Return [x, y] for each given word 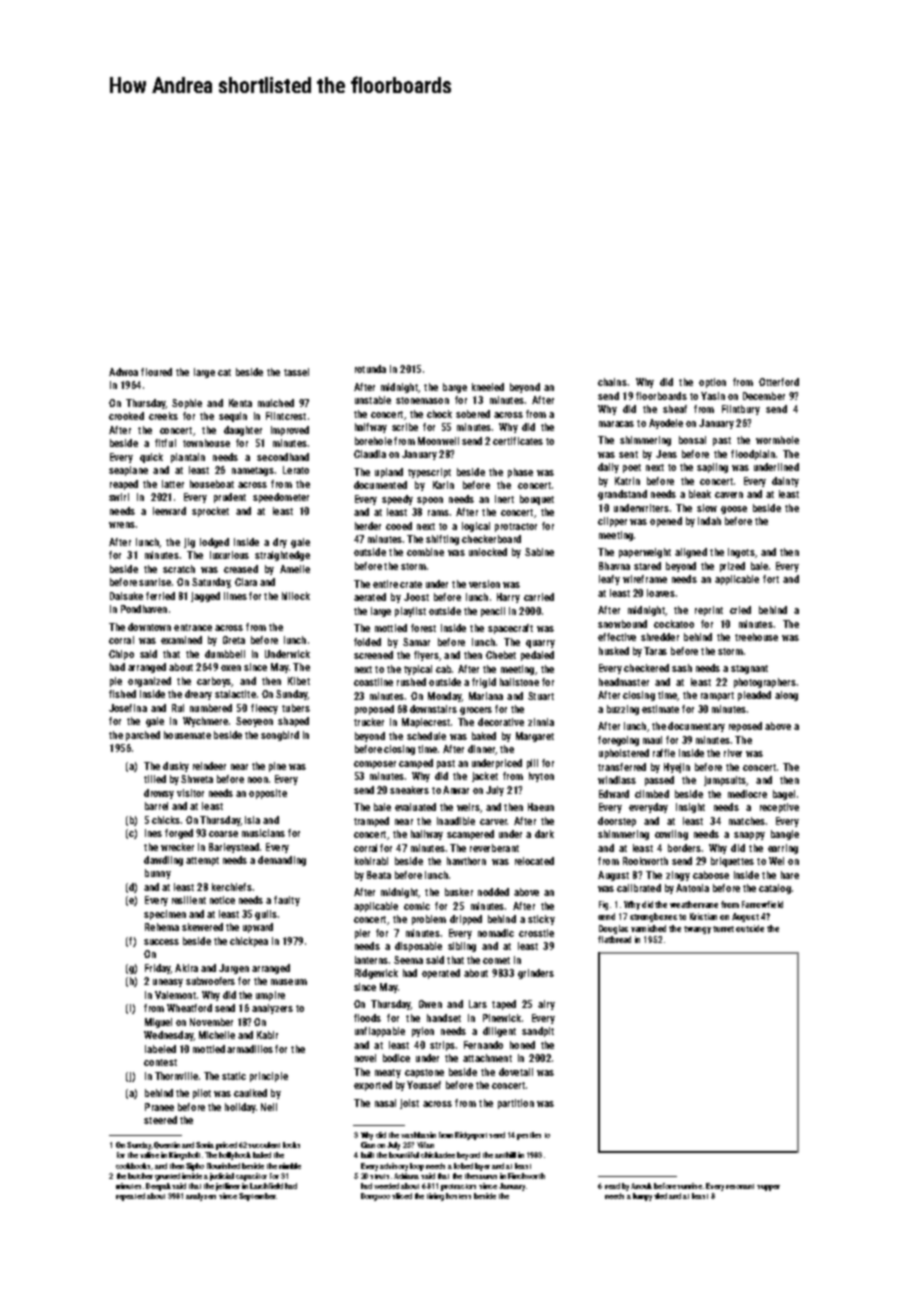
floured [156, 372]
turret [723, 929]
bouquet [537, 500]
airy [546, 1005]
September [257, 1197]
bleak [700, 494]
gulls [266, 915]
